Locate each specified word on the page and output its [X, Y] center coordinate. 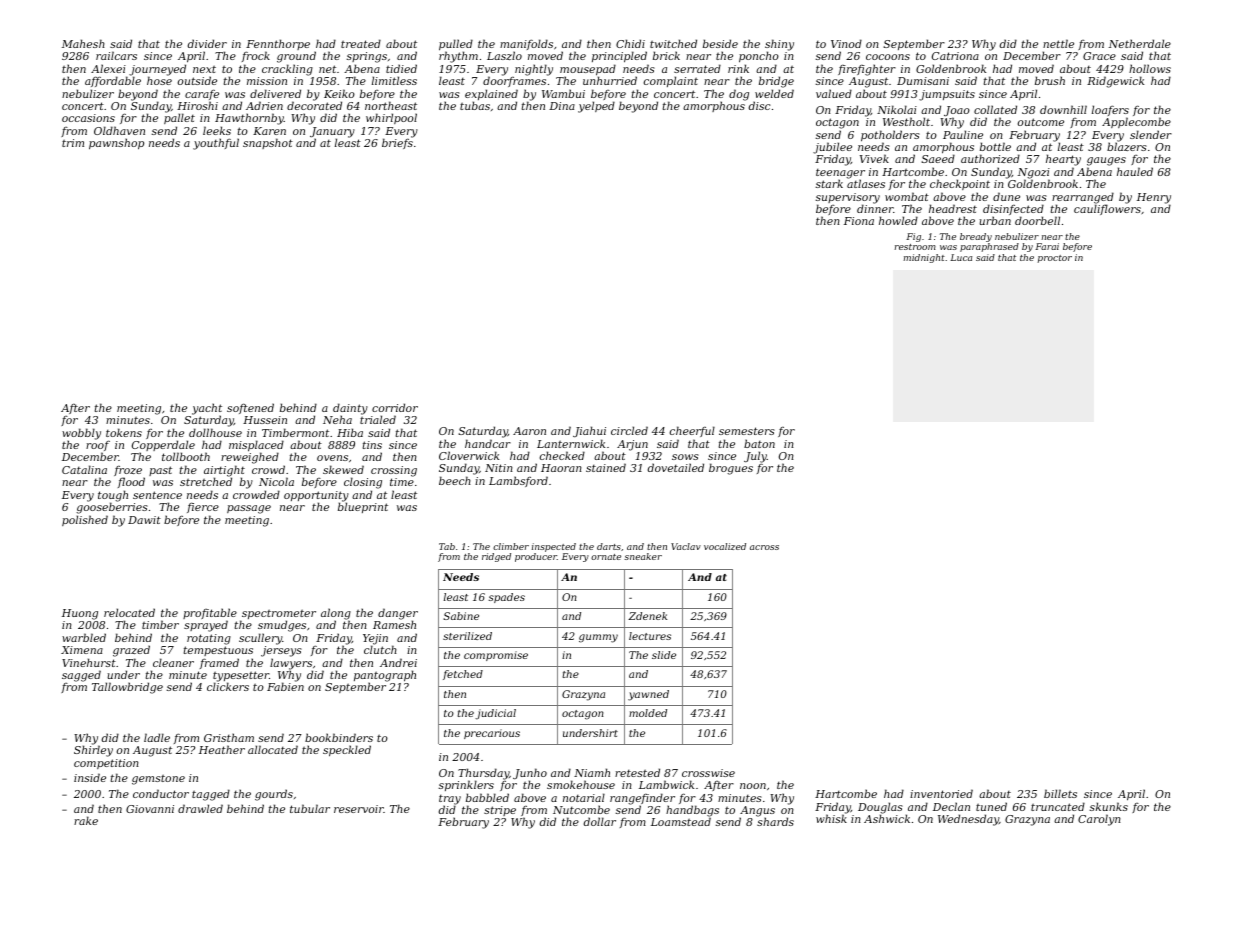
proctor [1055, 259]
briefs [397, 144]
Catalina [84, 469]
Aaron [529, 431]
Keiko [339, 93]
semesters [747, 431]
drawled [200, 808]
